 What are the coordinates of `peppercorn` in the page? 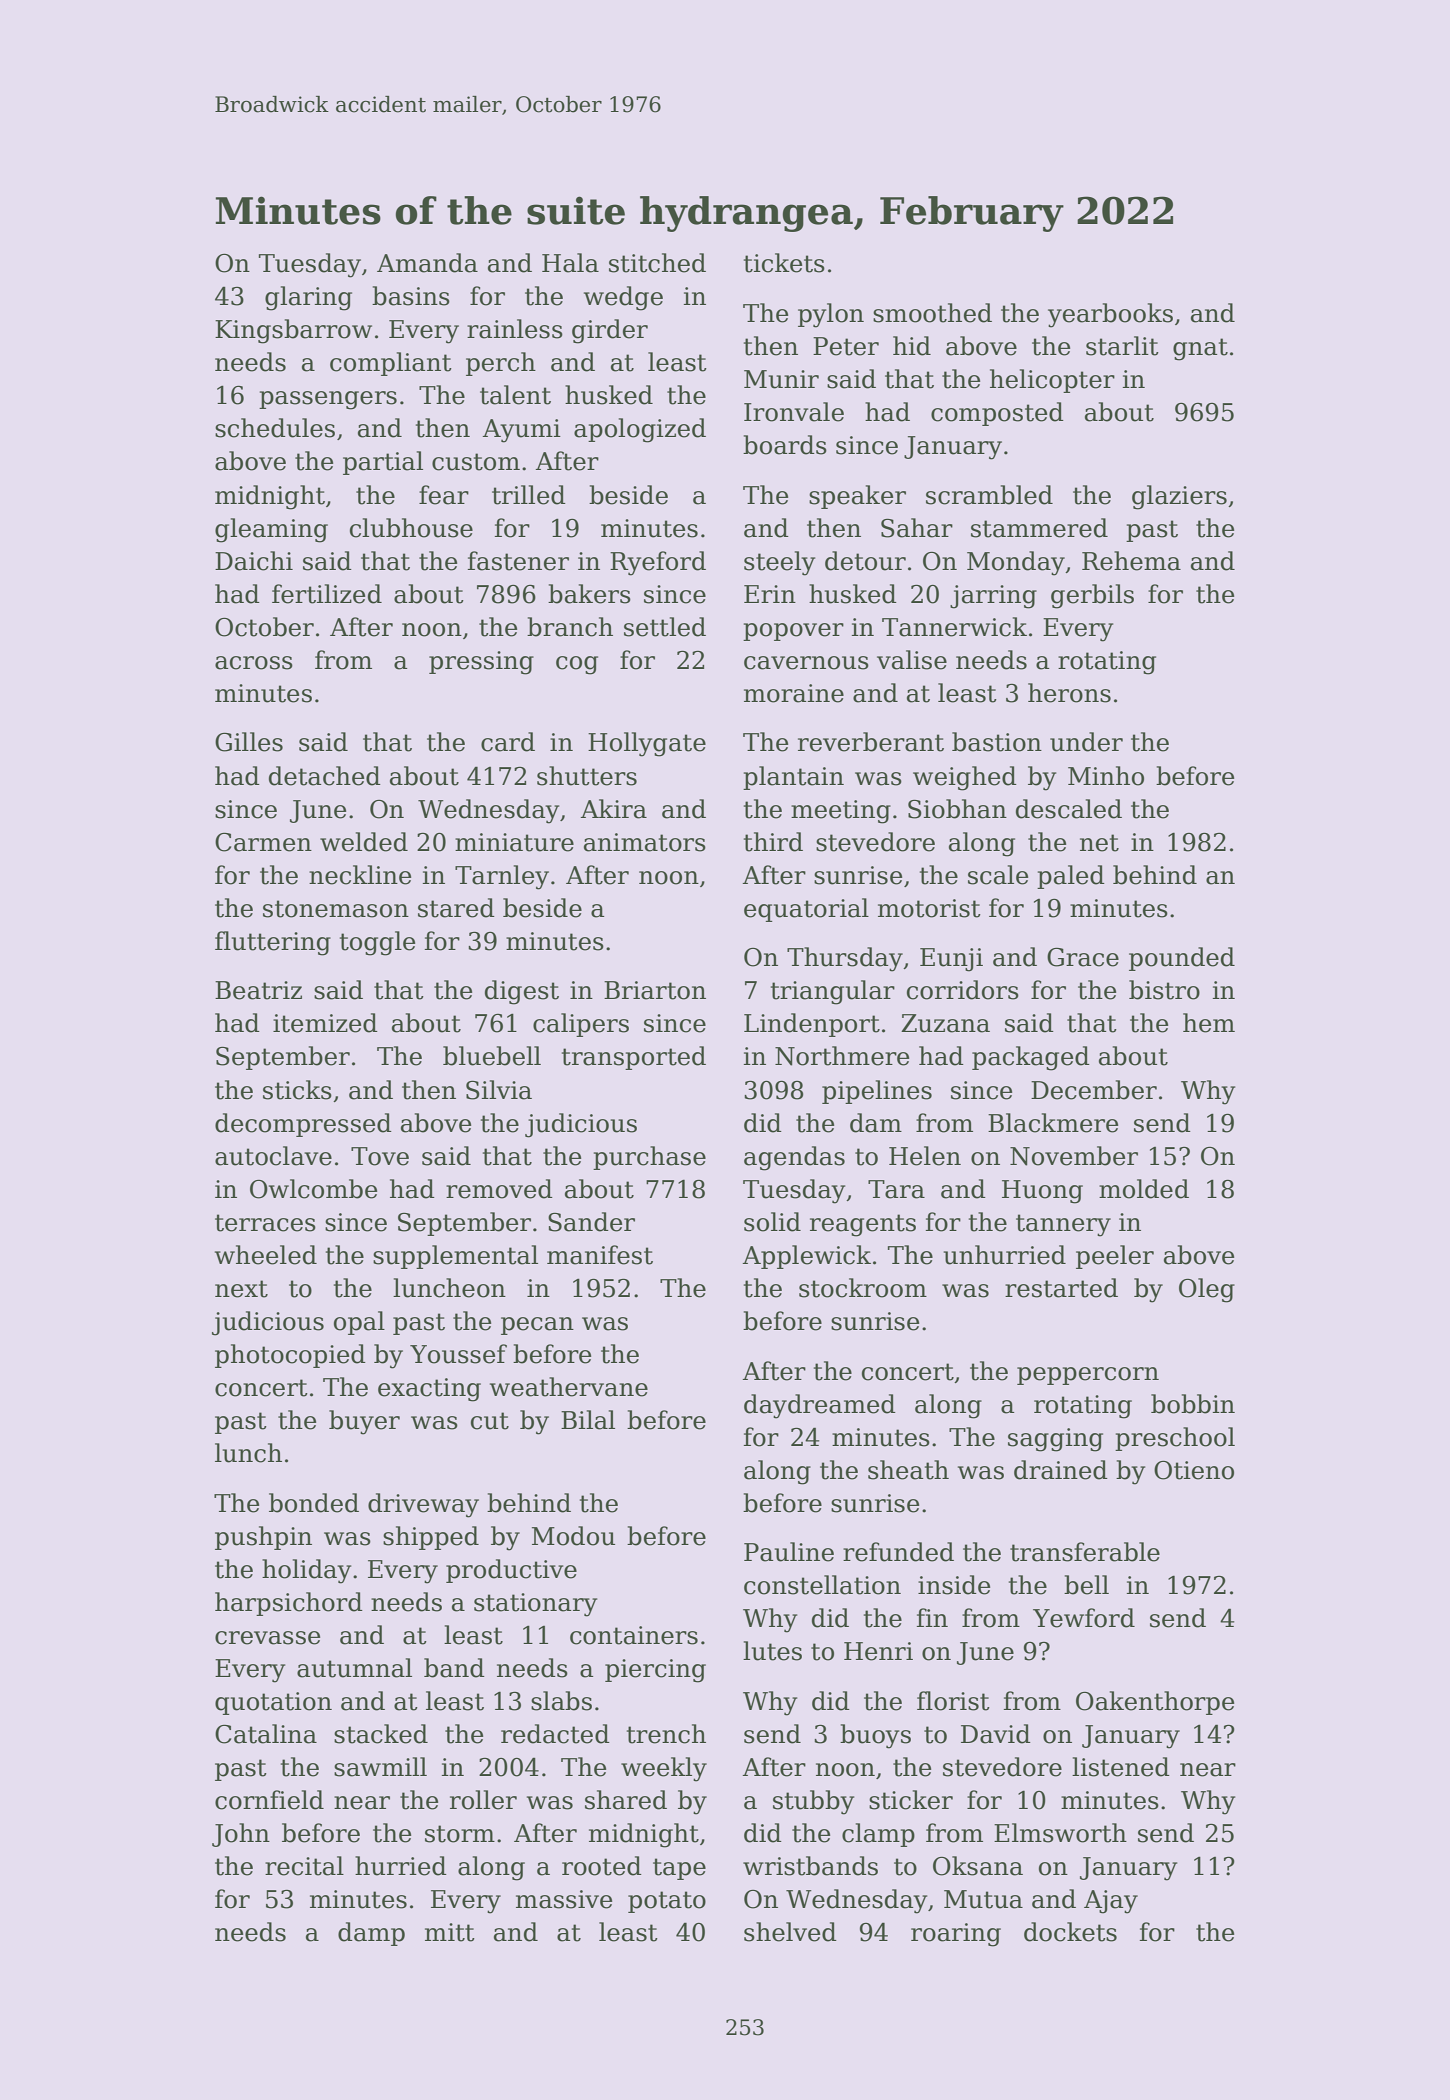 It's located at (1088, 1376).
